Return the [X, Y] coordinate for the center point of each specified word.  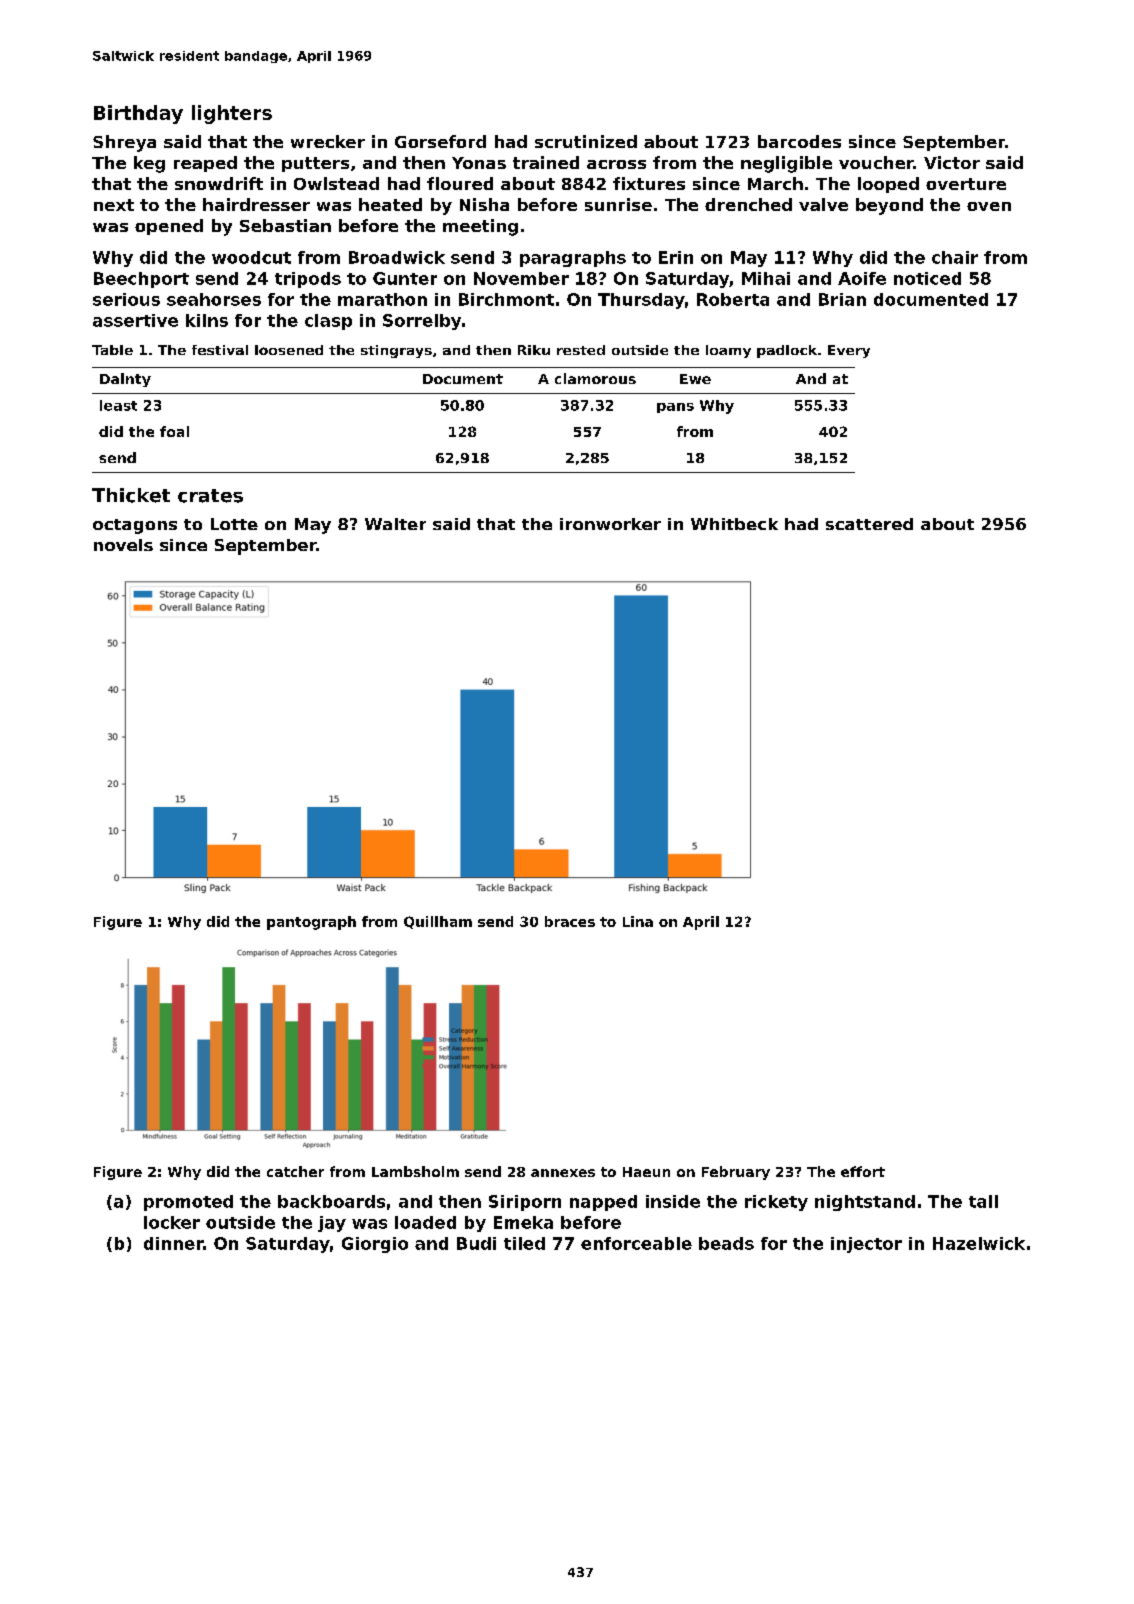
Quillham [438, 922]
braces [570, 921]
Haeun [646, 1172]
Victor [952, 162]
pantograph [311, 923]
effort [863, 1171]
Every [849, 351]
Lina [638, 921]
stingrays [396, 351]
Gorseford [440, 141]
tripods [308, 280]
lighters [232, 114]
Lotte [234, 524]
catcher [295, 1171]
